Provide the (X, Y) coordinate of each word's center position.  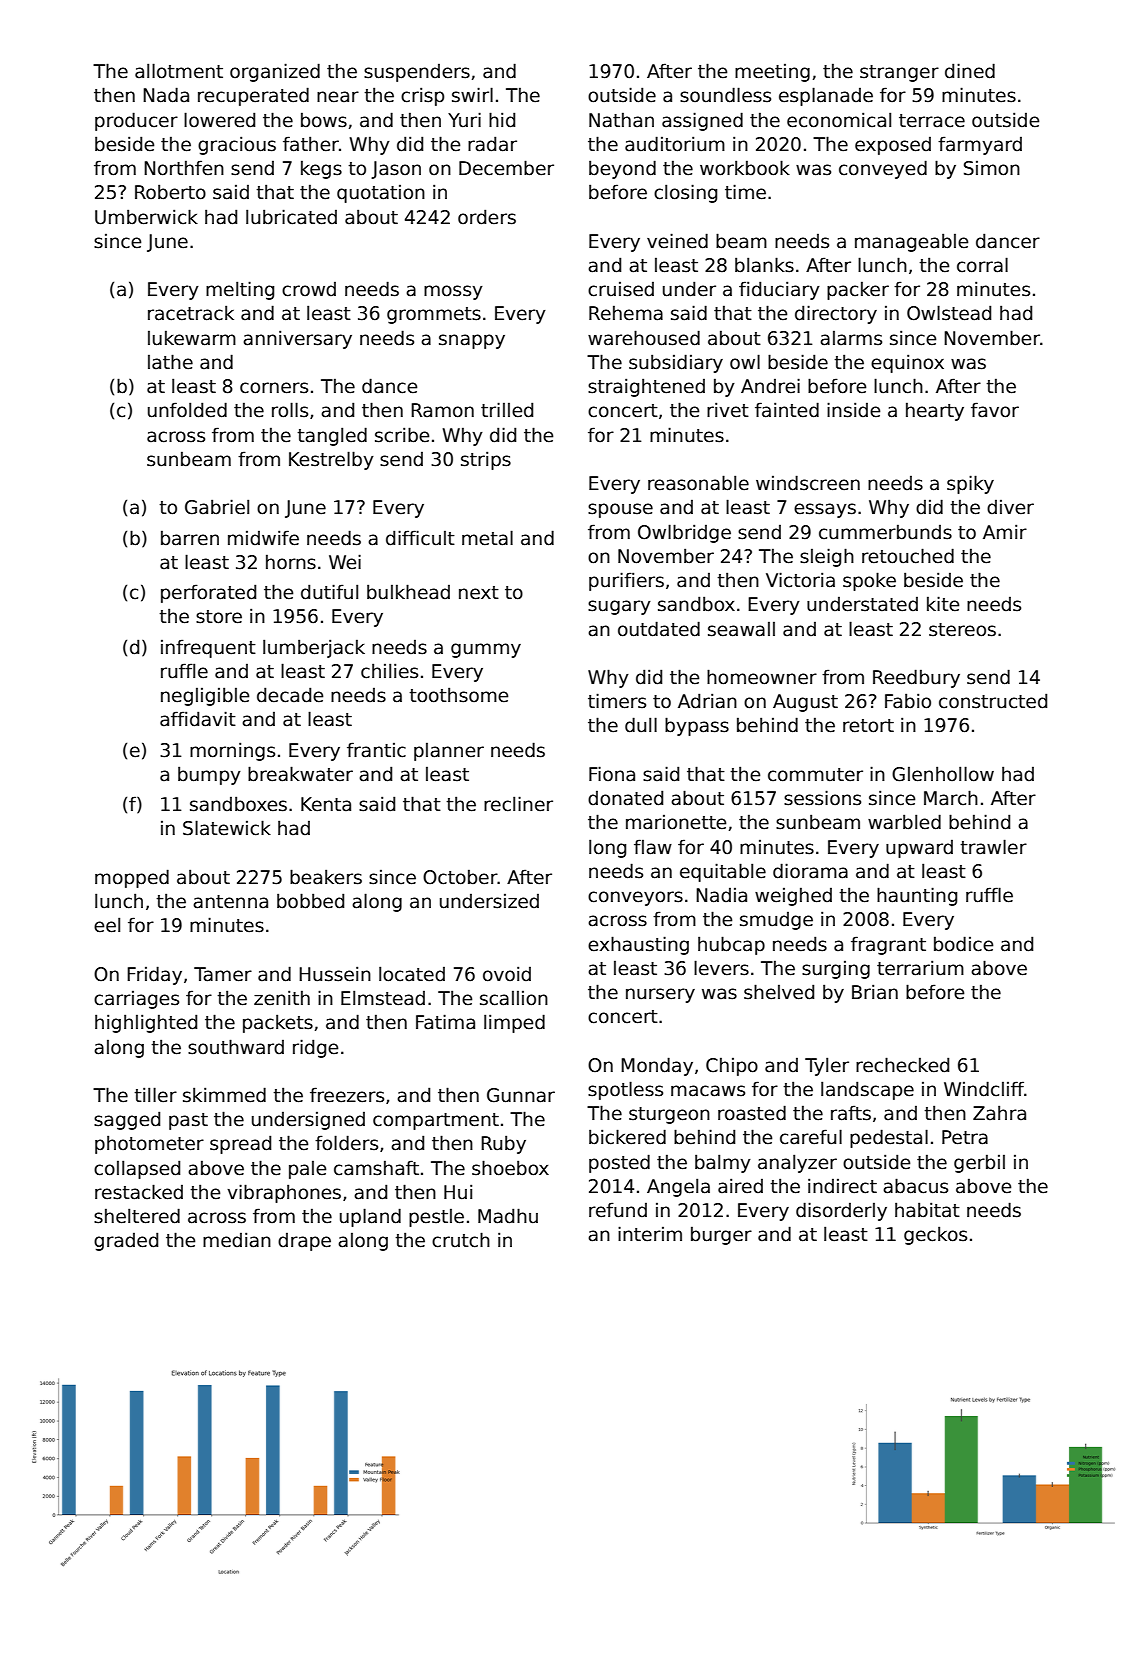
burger (721, 1235)
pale (307, 1170)
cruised (621, 289)
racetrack (191, 313)
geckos (935, 1235)
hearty (935, 411)
